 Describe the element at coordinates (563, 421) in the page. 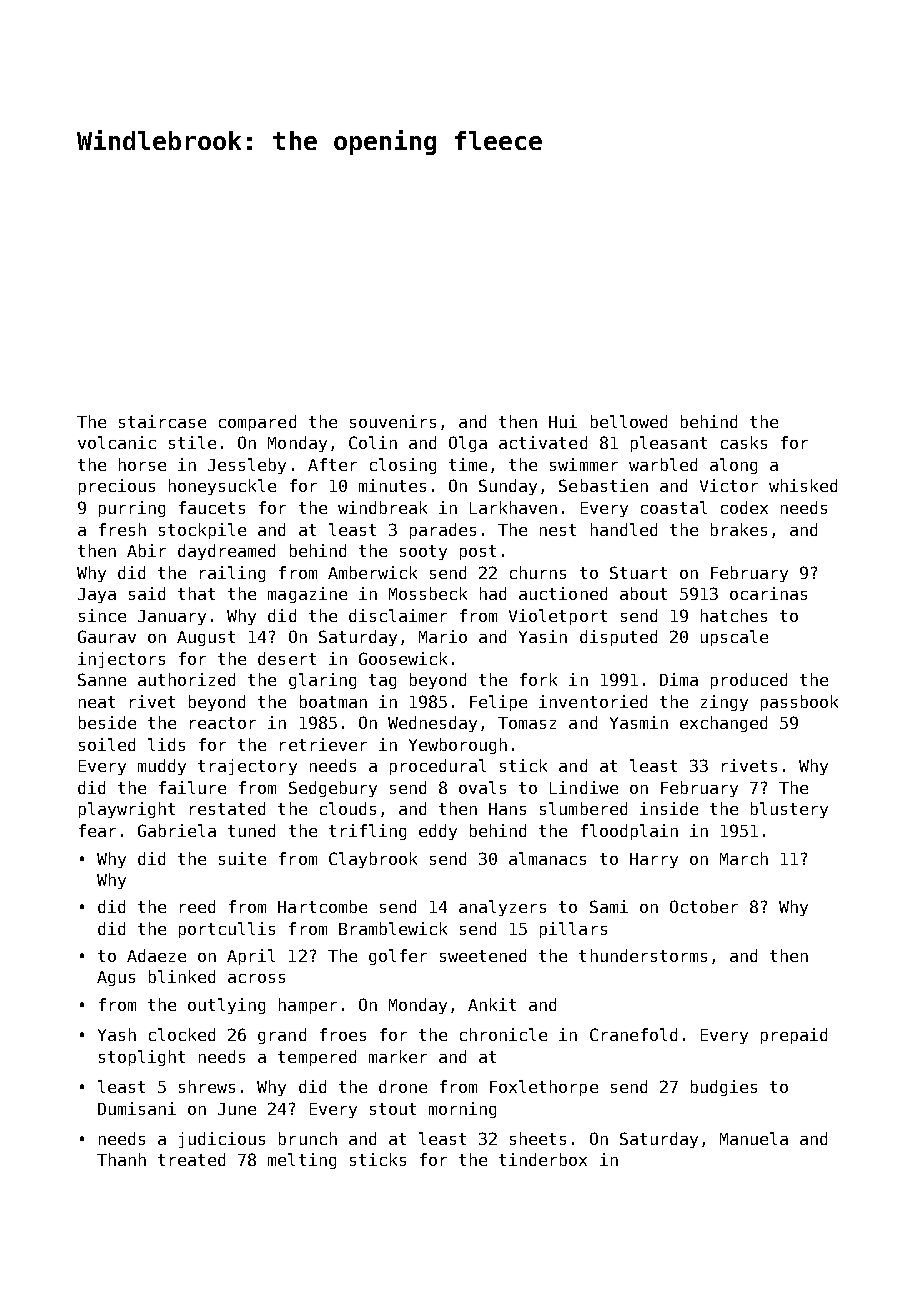

I see `Hui` at that location.
